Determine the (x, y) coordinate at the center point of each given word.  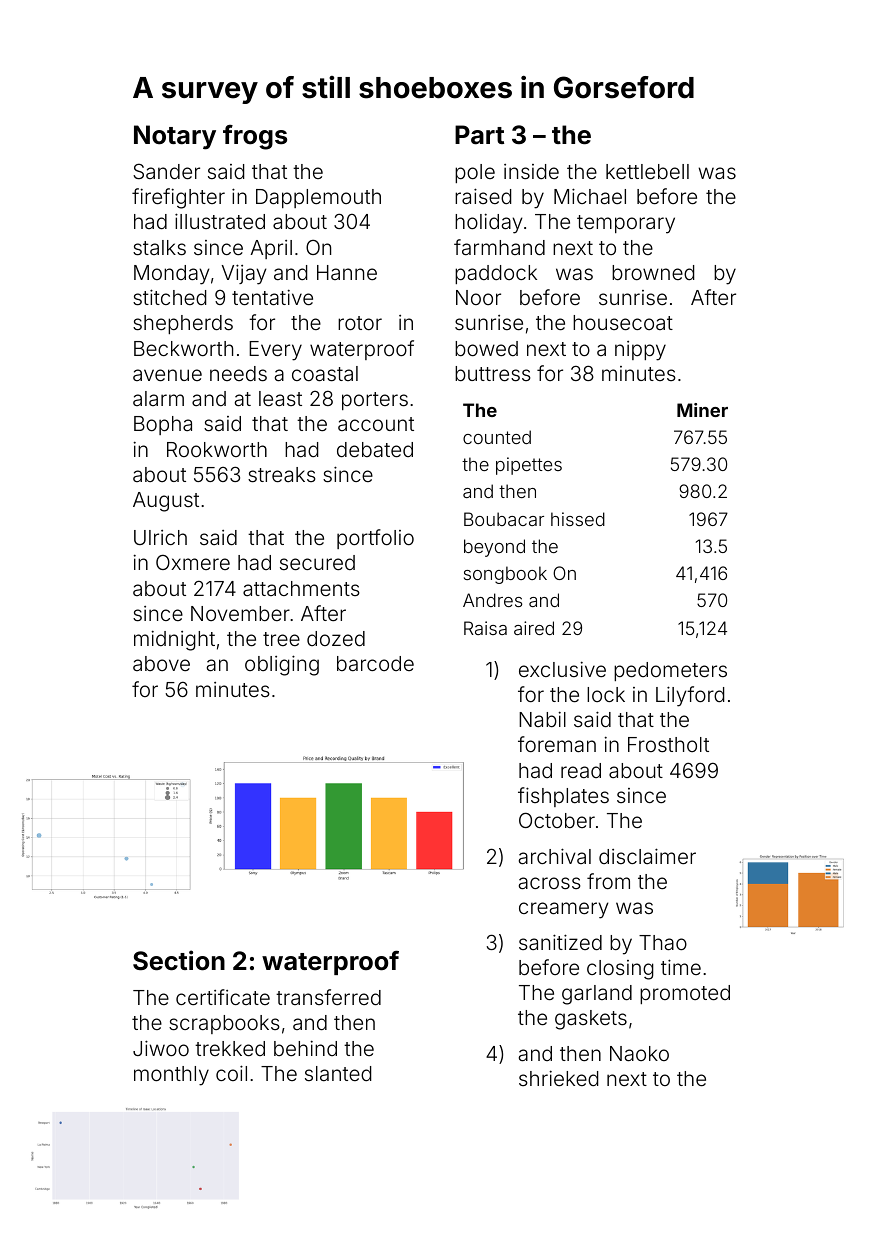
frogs (255, 137)
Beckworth (183, 348)
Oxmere (193, 562)
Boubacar (504, 519)
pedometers (670, 671)
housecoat (623, 322)
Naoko (639, 1053)
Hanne (347, 272)
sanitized (560, 942)
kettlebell (647, 171)
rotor (360, 323)
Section (179, 960)
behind (305, 1048)
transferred (328, 997)
